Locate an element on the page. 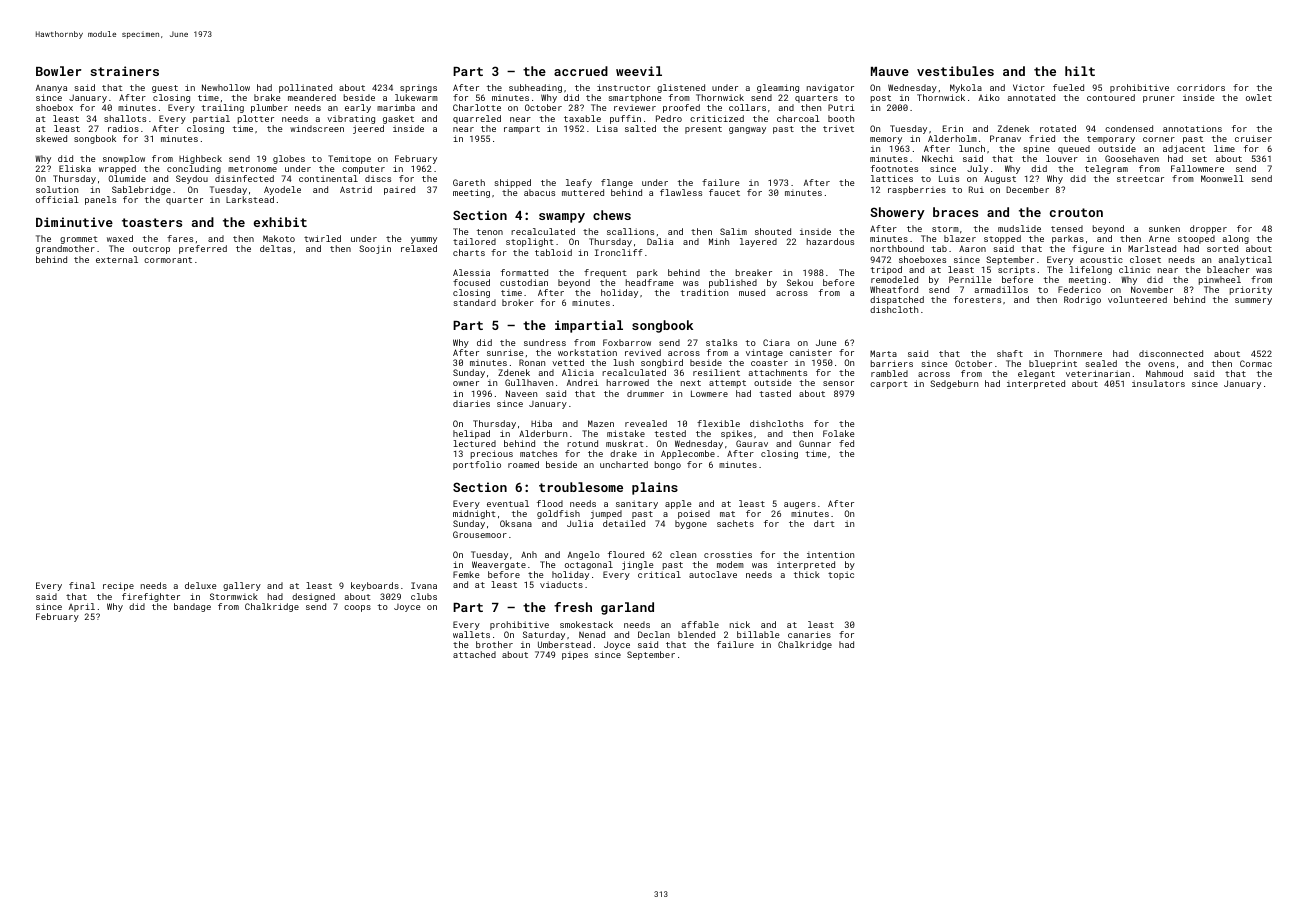 The height and width of the image is (924, 1308). instructor is located at coordinates (623, 87).
